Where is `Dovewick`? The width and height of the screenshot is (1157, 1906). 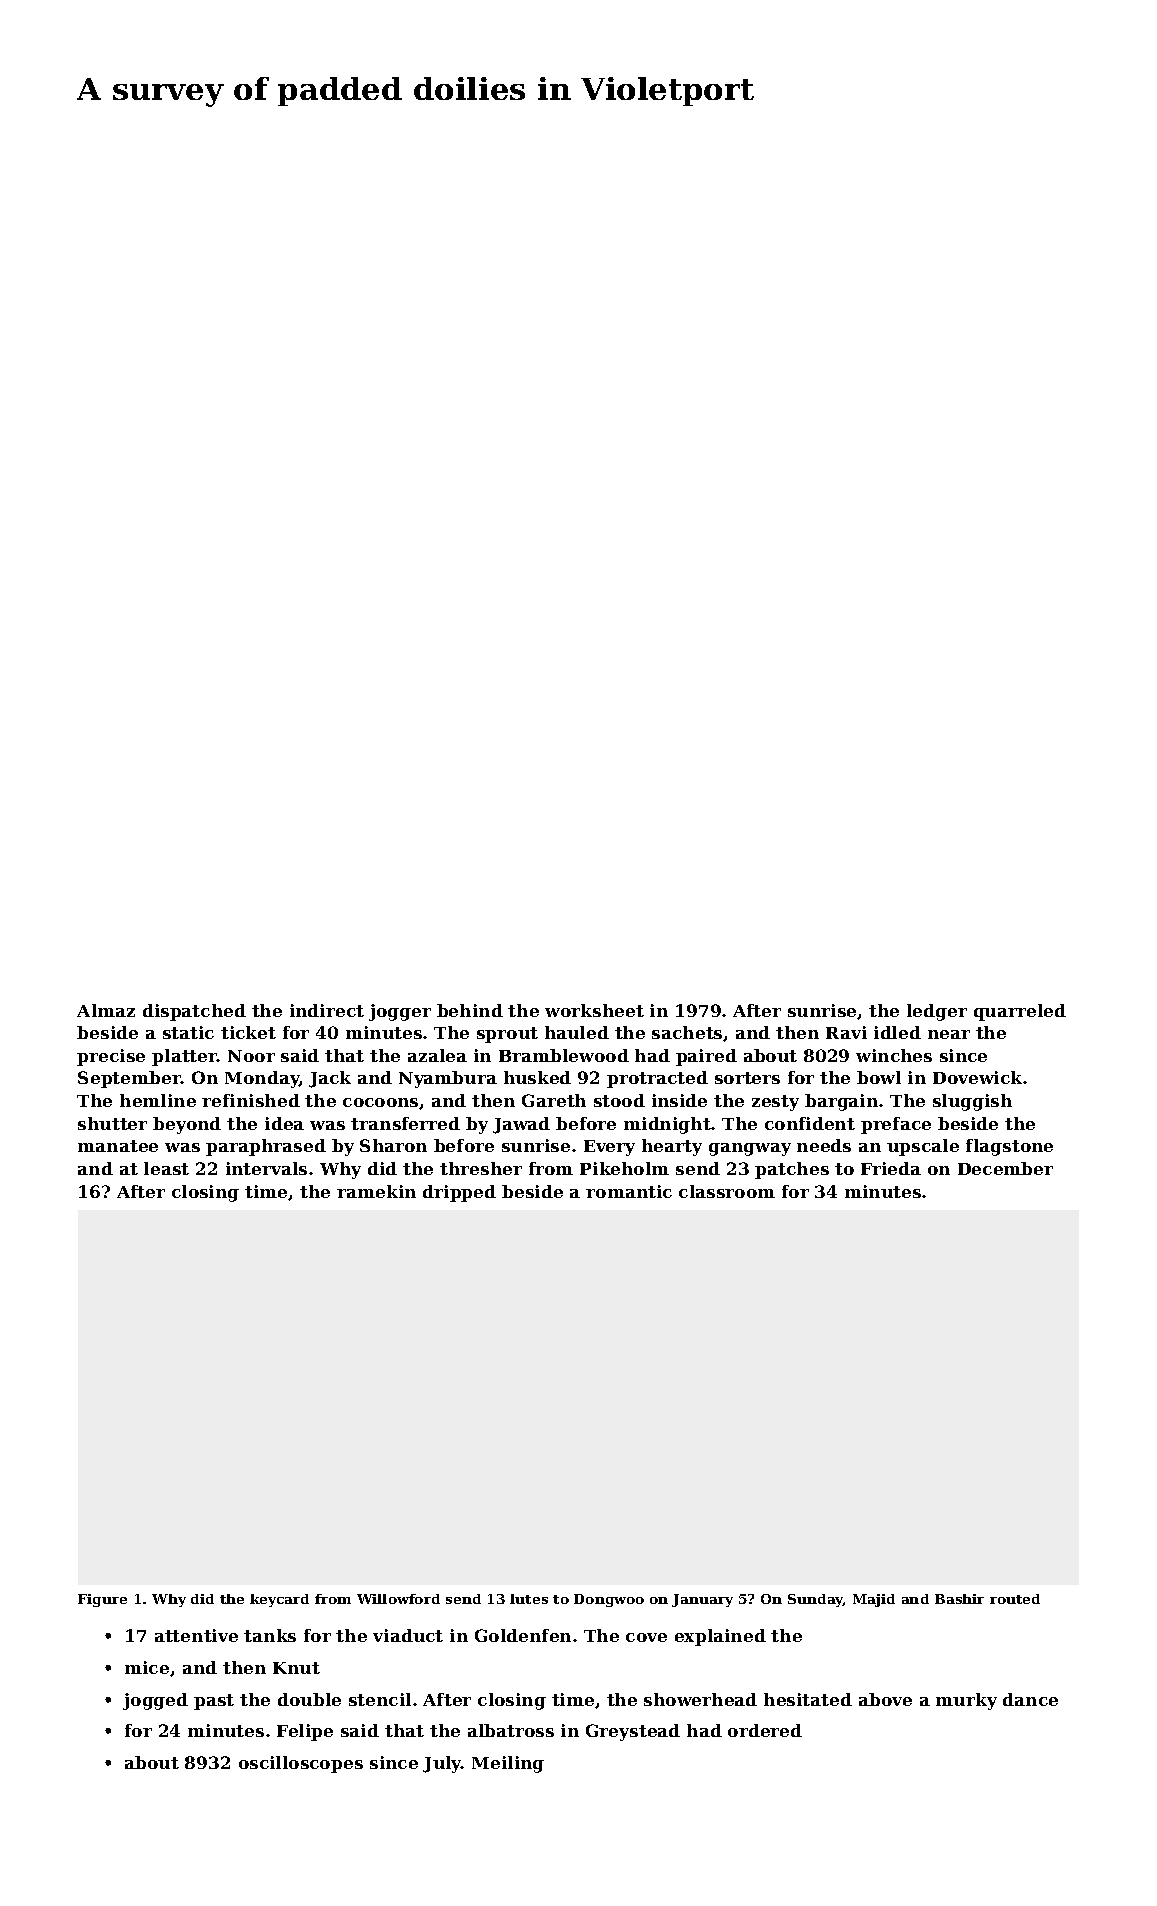 Dovewick is located at coordinates (977, 1077).
